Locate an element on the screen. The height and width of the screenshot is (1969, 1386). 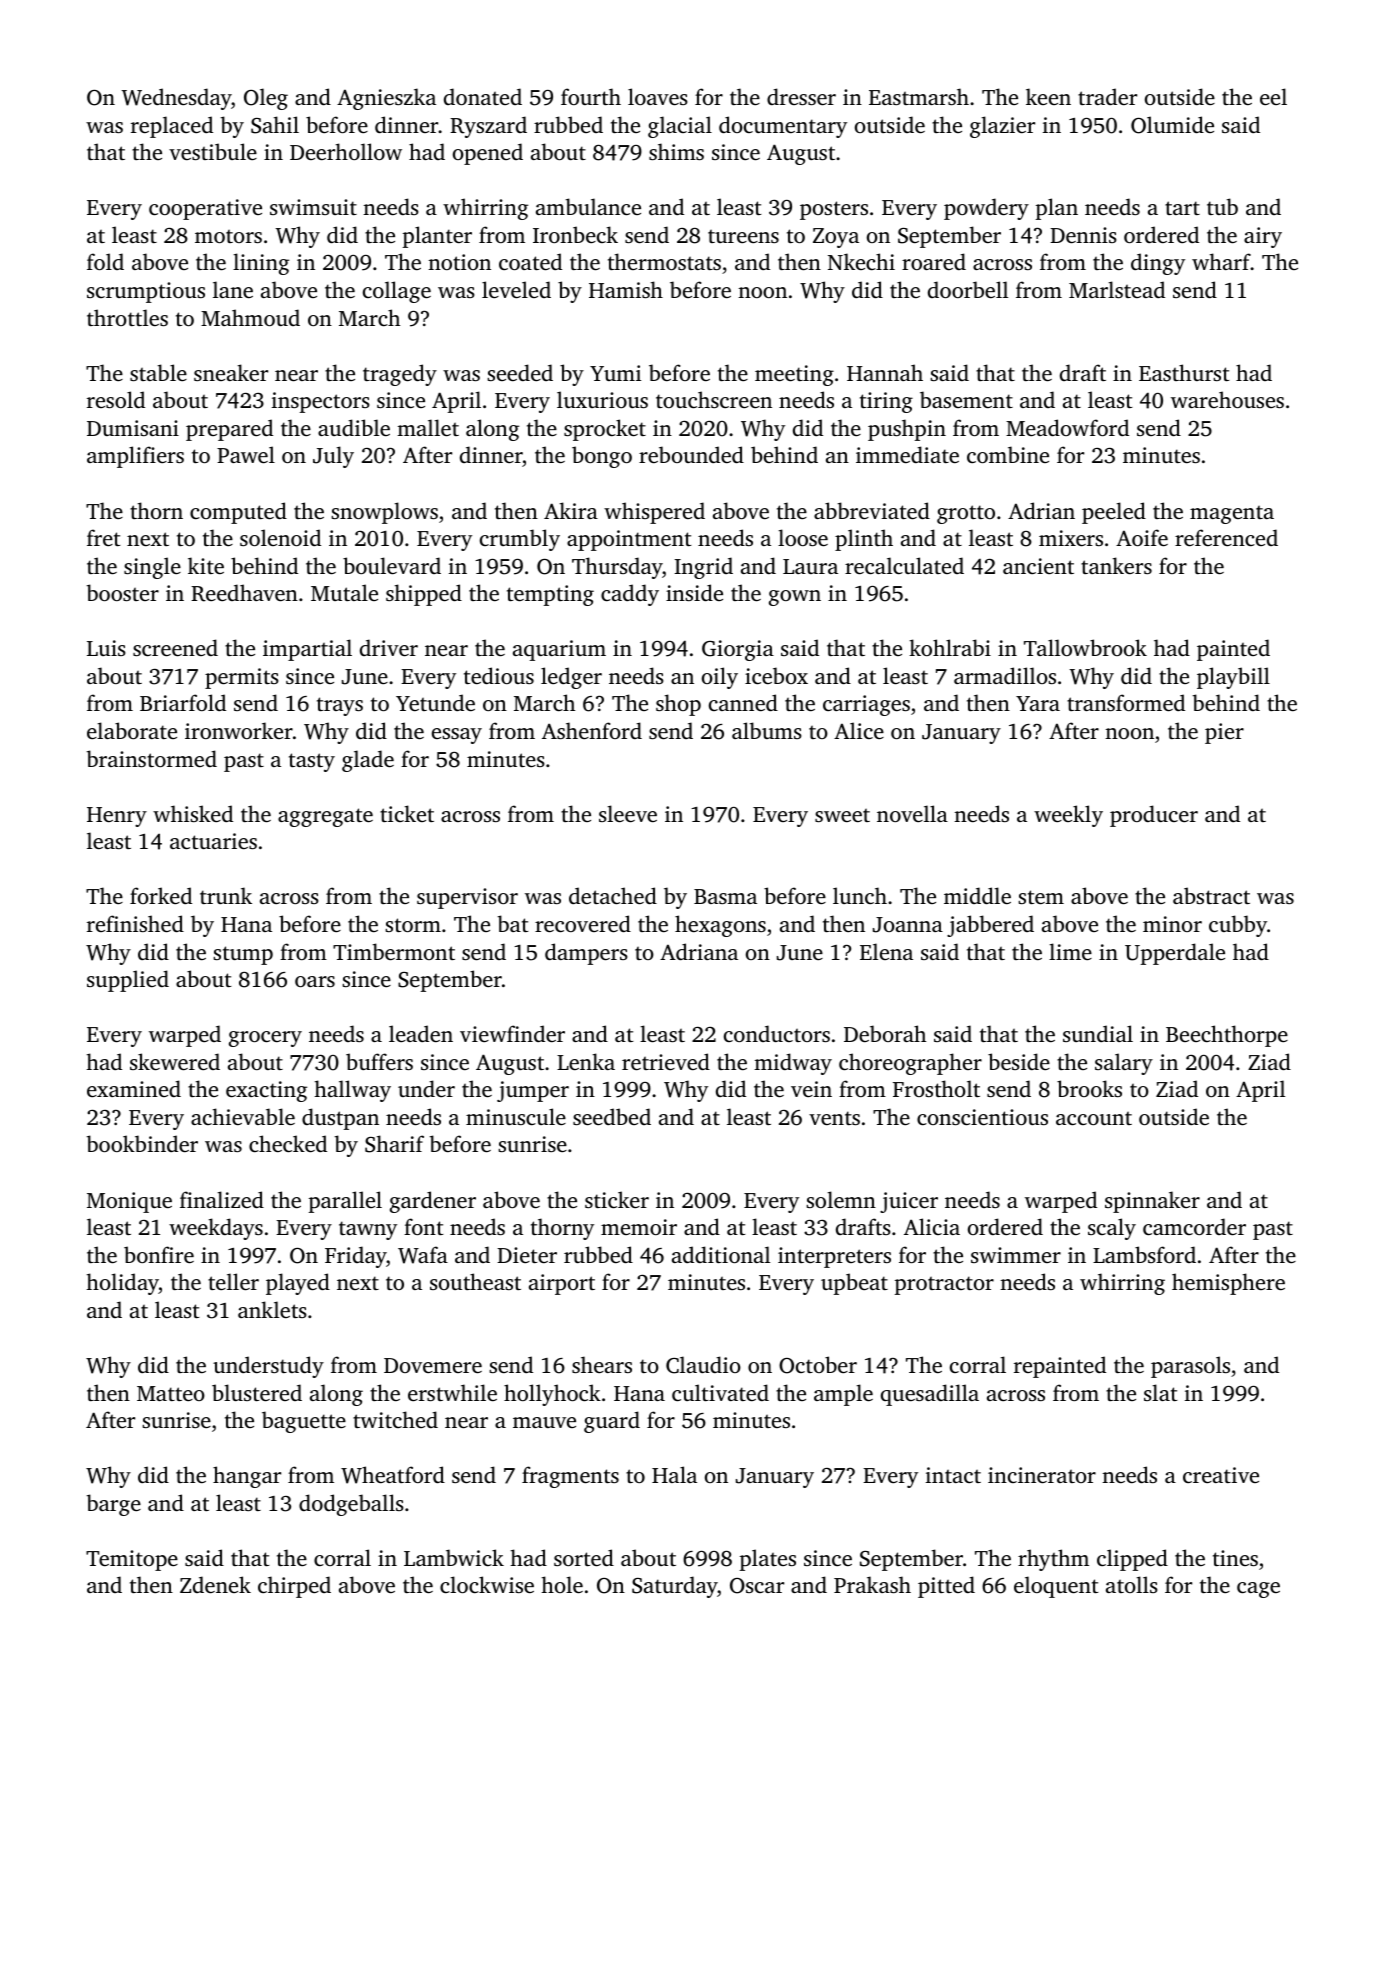
actuaries is located at coordinates (213, 841).
